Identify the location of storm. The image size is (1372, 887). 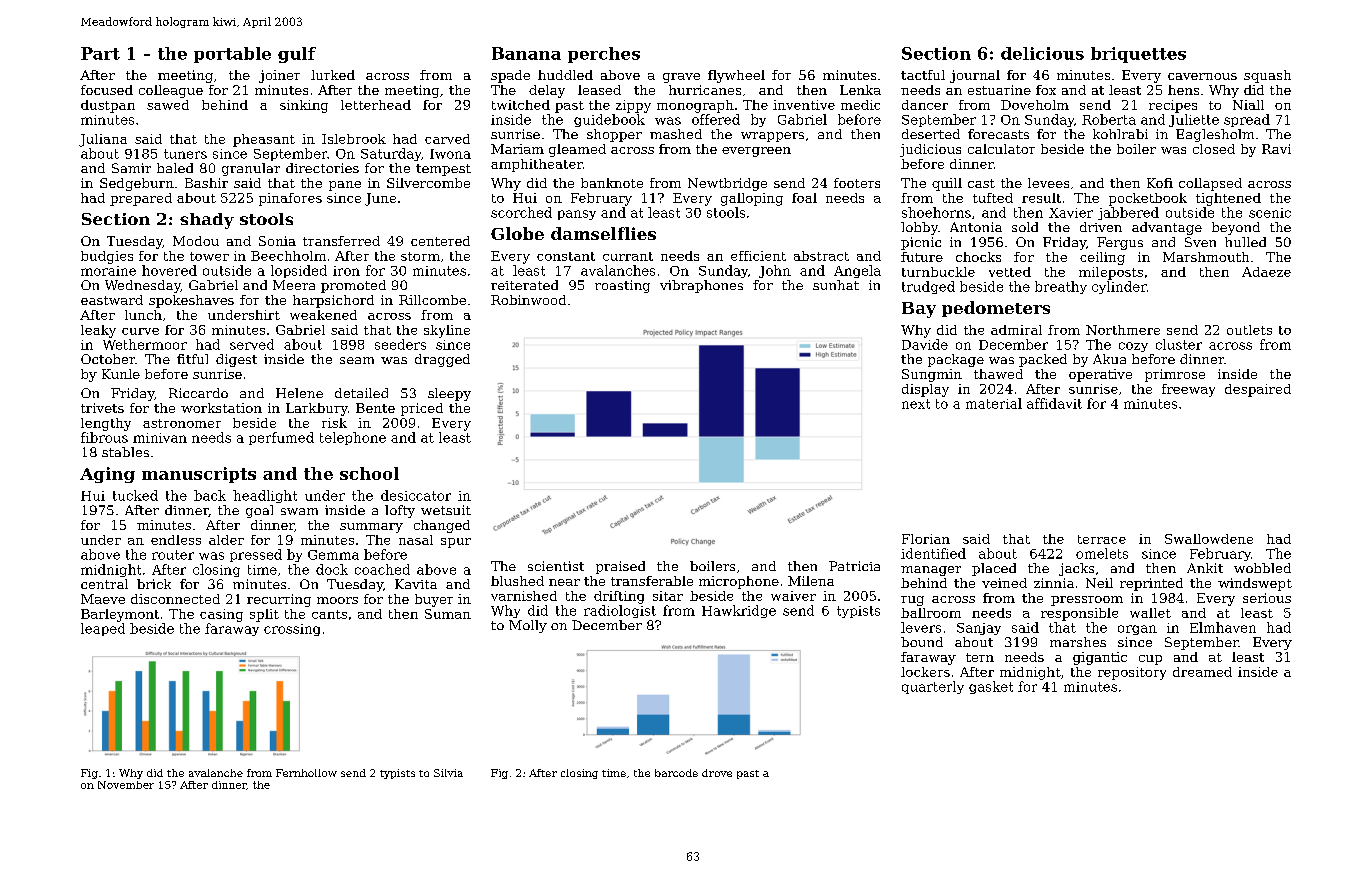
(420, 256).
